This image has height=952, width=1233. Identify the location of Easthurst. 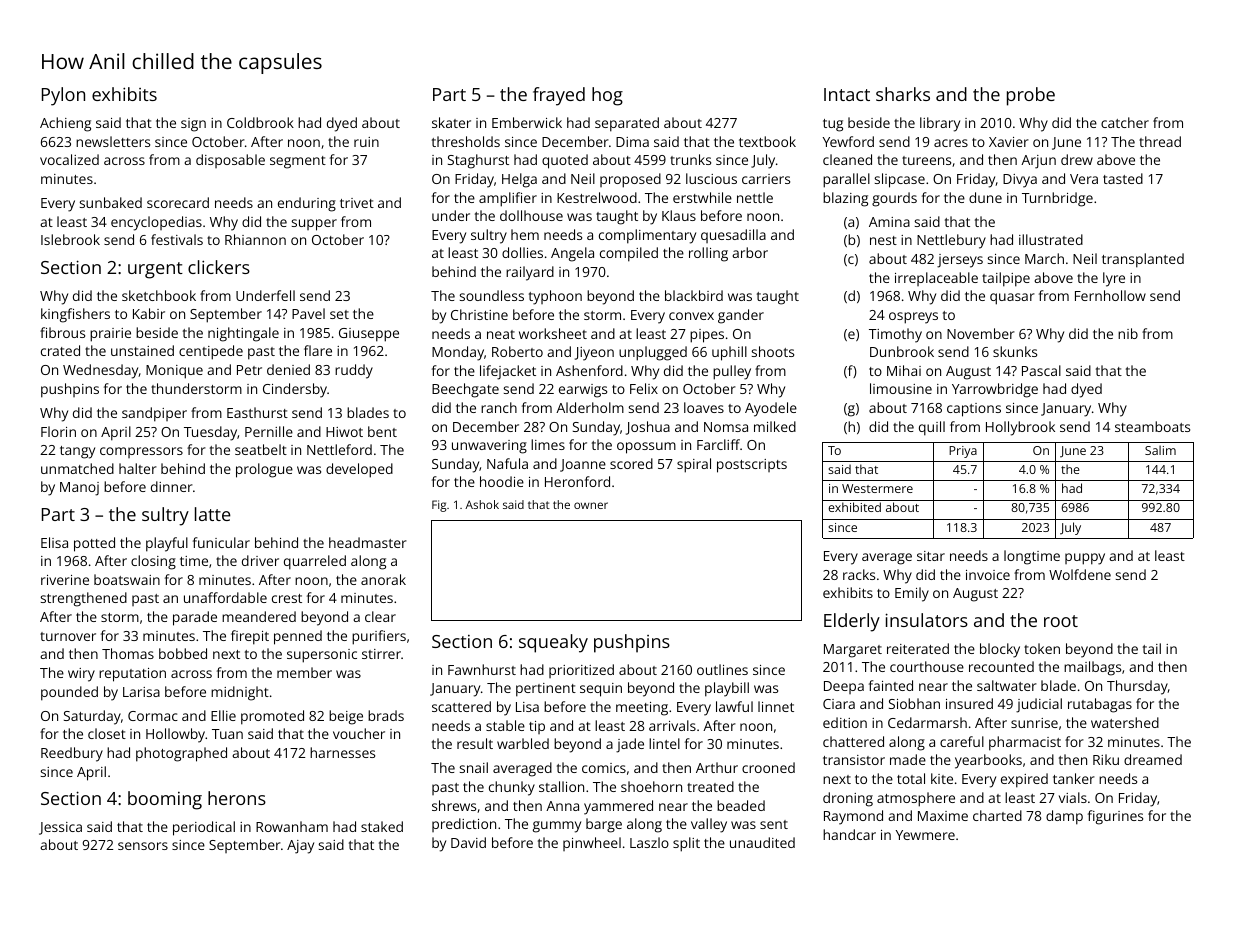
(257, 412).
